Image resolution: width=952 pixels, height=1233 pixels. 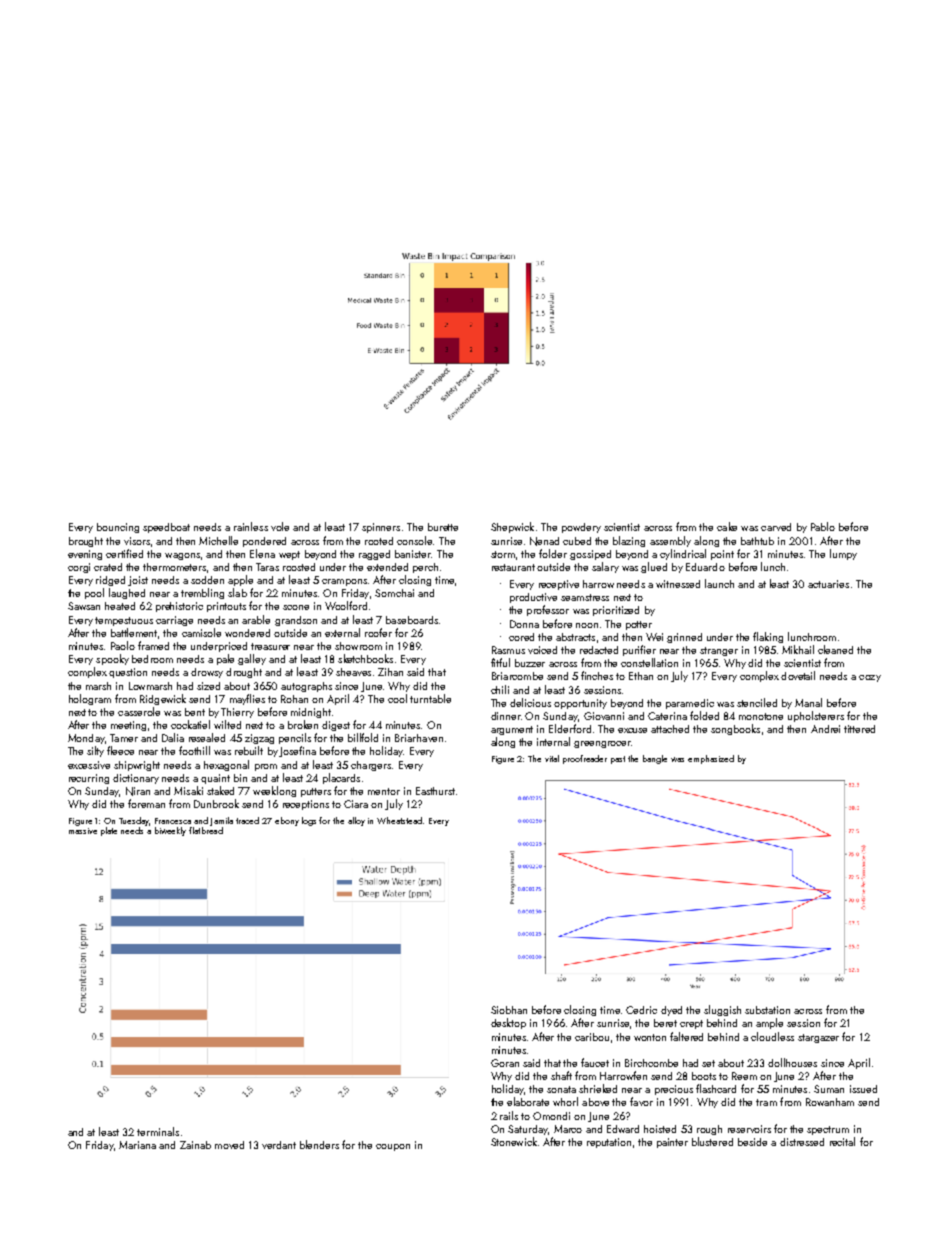 What do you see at coordinates (513, 567) in the page?
I see `restaurant` at bounding box center [513, 567].
